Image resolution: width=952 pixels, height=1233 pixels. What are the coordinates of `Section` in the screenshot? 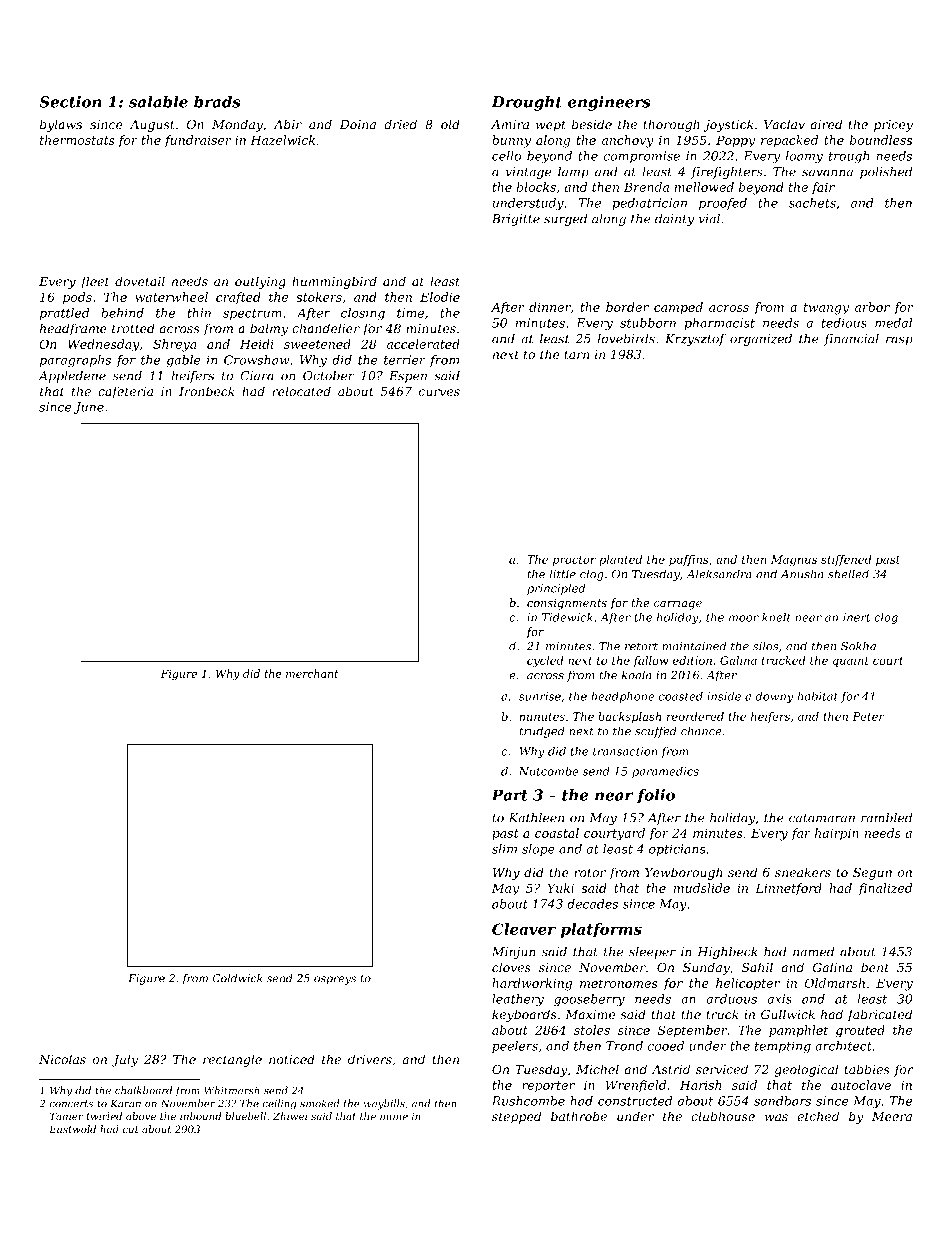 It's located at (70, 102).
